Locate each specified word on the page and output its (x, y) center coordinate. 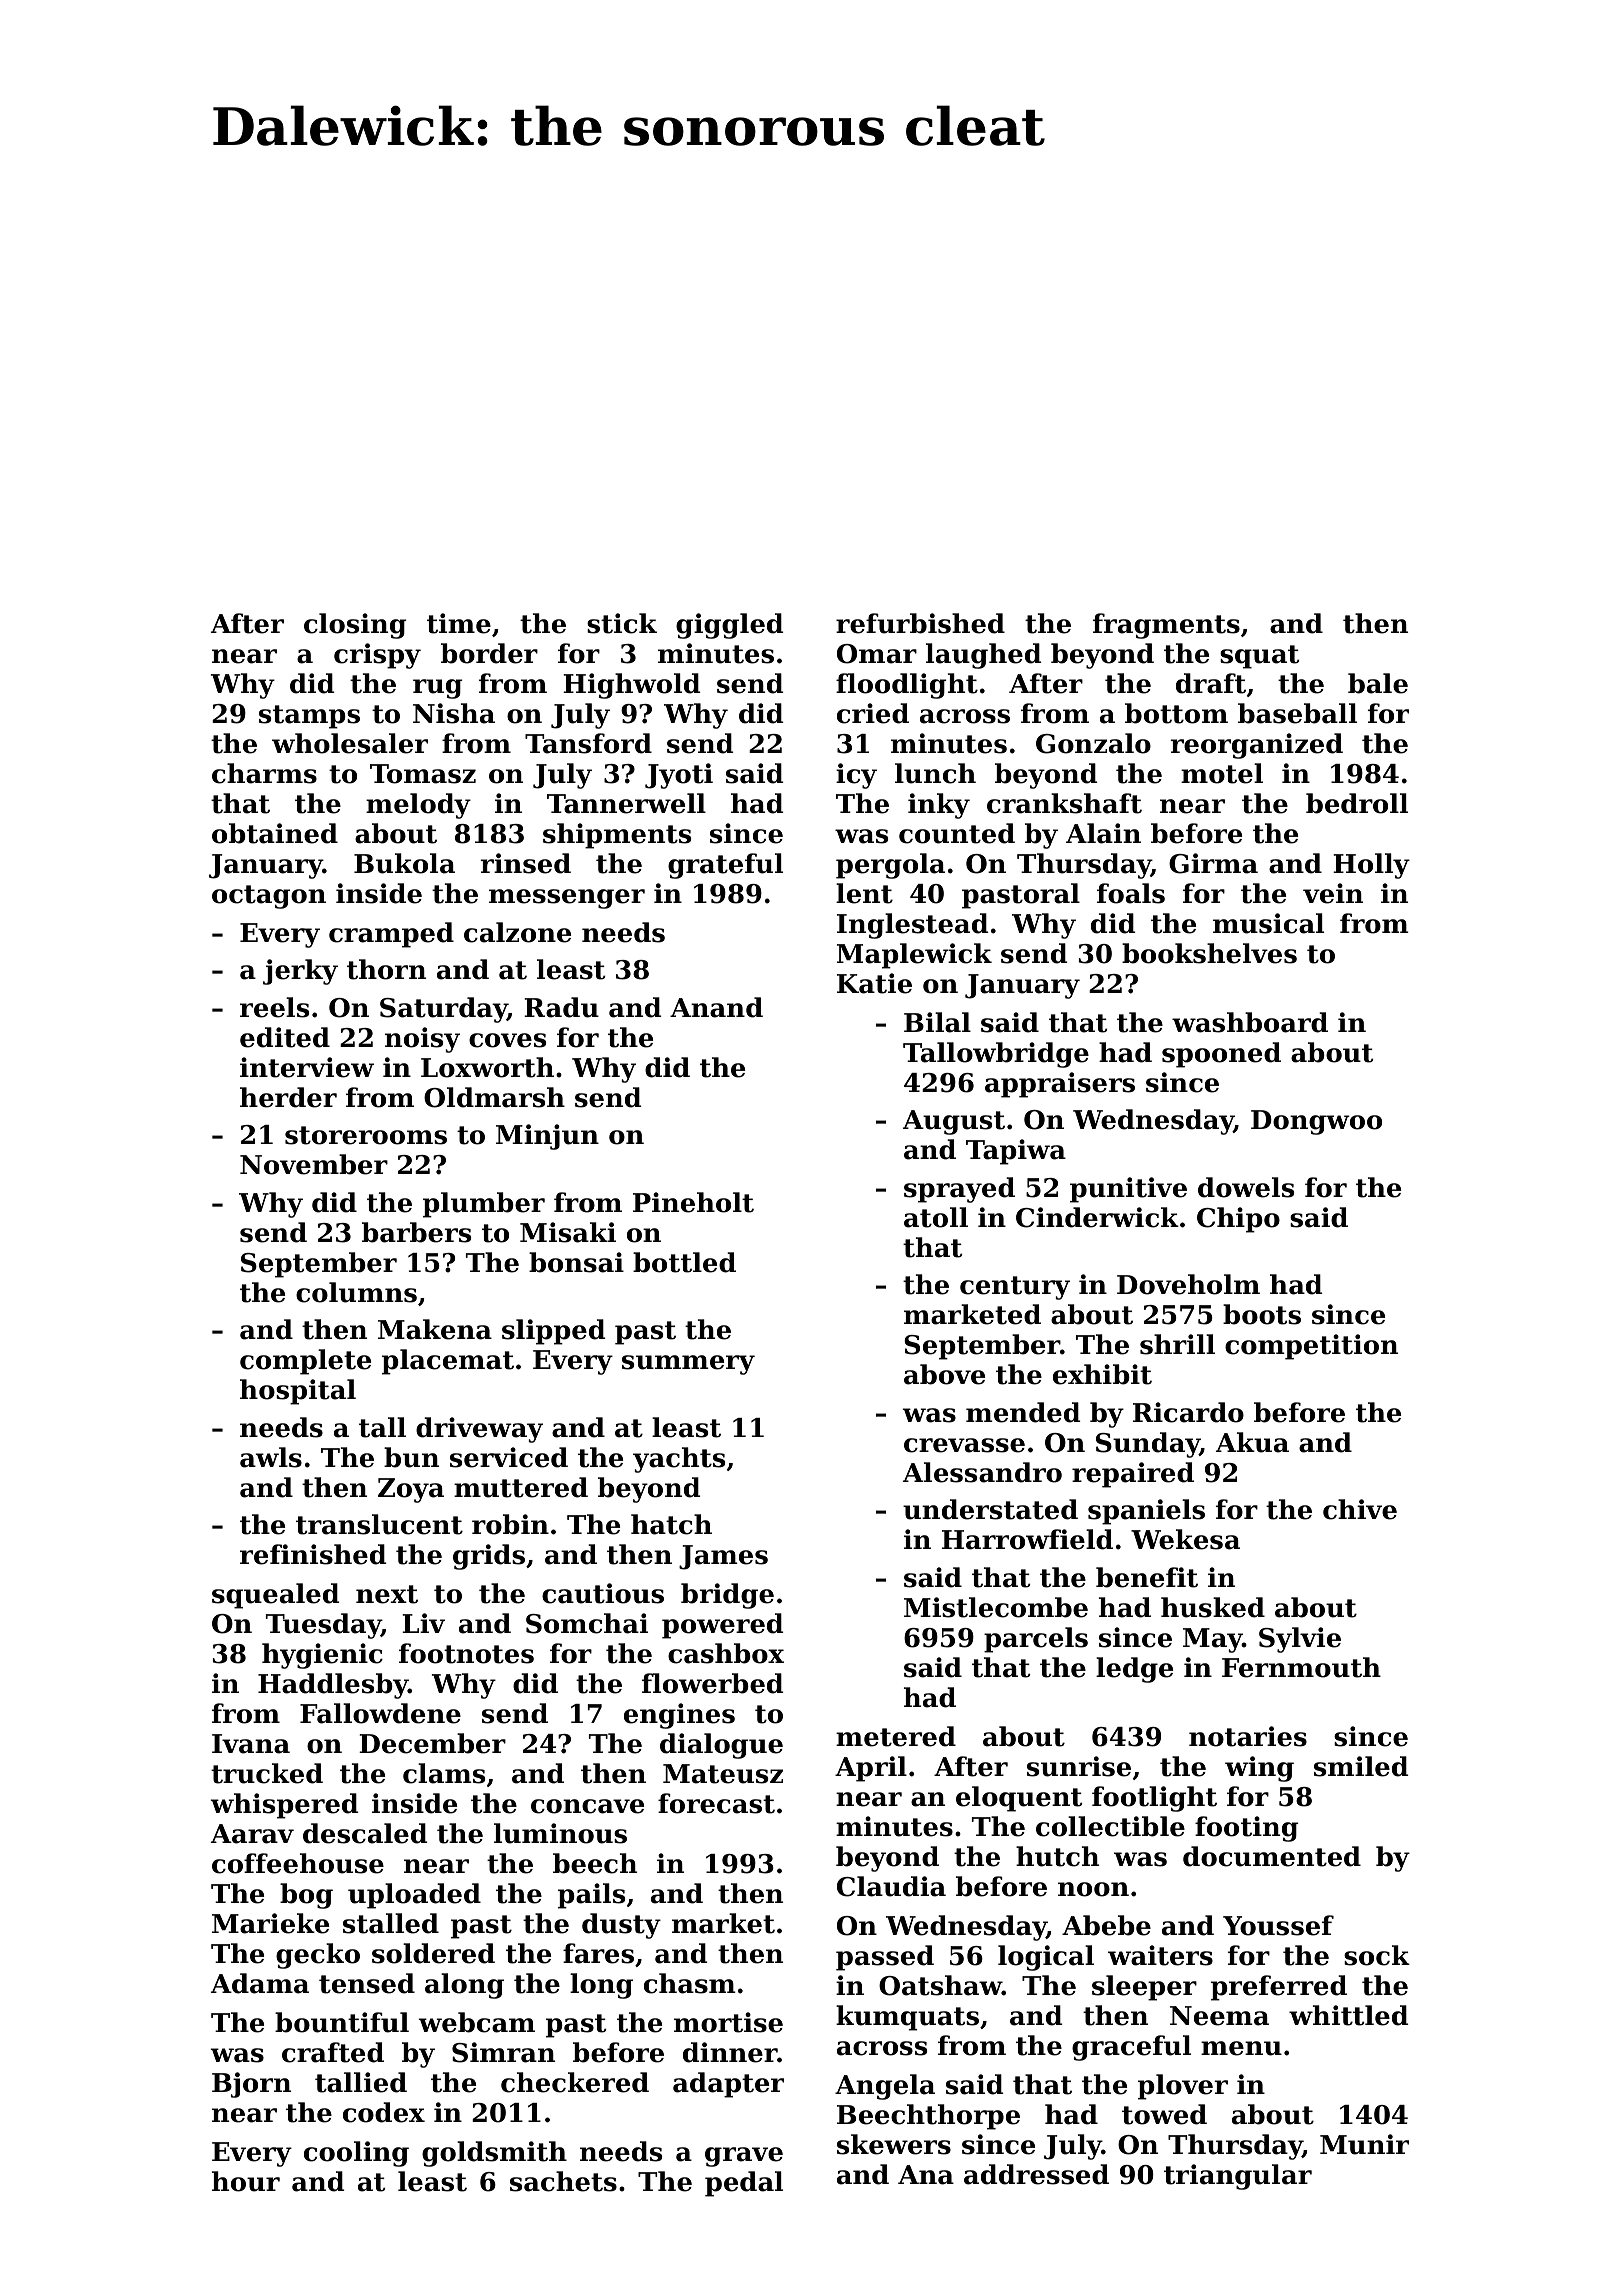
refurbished (920, 623)
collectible (1110, 1826)
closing (355, 626)
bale (1378, 683)
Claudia (891, 1886)
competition (1311, 1347)
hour (246, 2181)
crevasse (964, 1445)
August (954, 1122)
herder (288, 1097)
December (432, 1743)
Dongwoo (1316, 1122)
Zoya (411, 1490)
